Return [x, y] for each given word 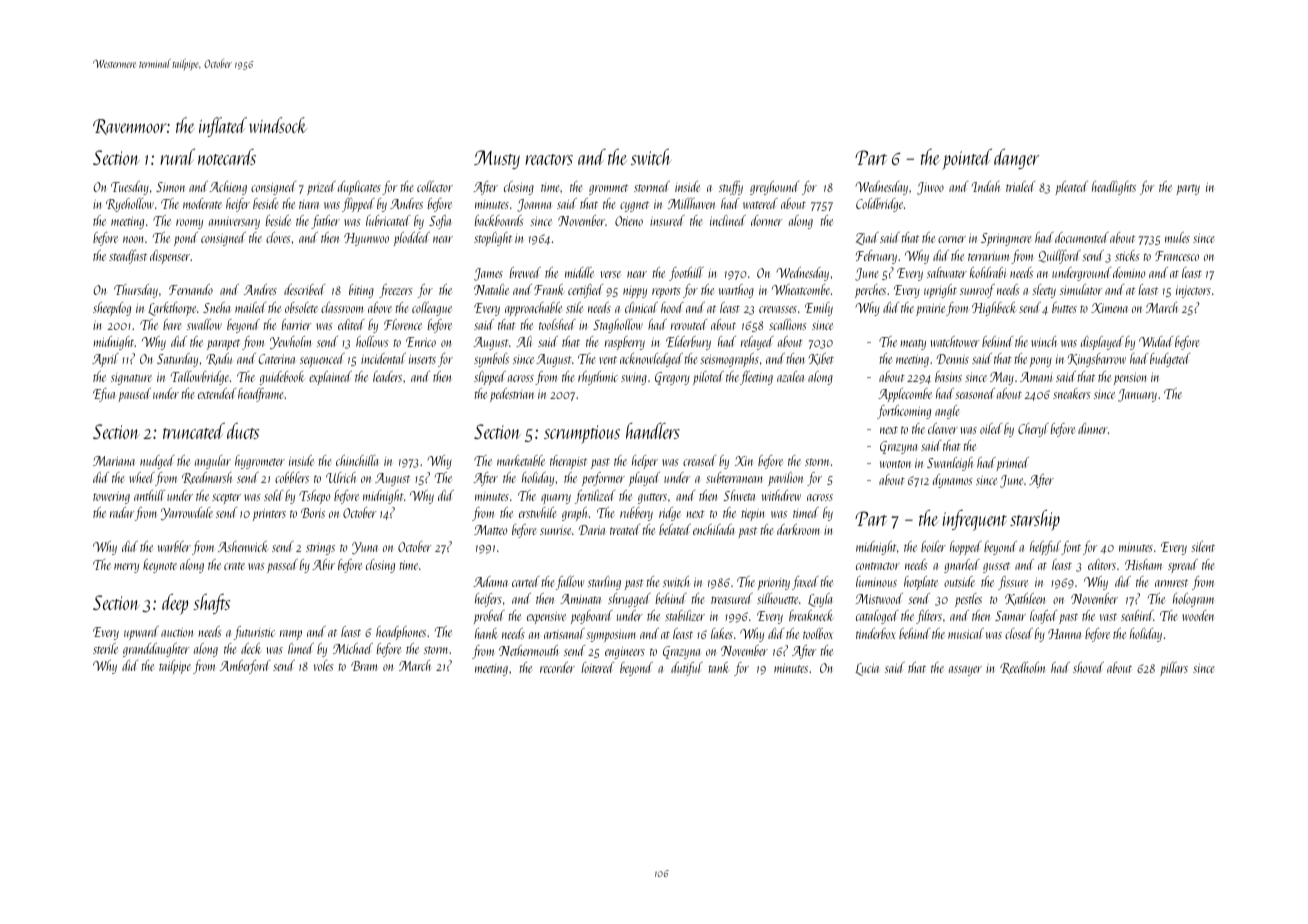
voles [324, 665]
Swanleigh [950, 464]
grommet [608, 189]
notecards [227, 157]
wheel [142, 477]
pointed [967, 159]
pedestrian [512, 395]
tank [718, 667]
